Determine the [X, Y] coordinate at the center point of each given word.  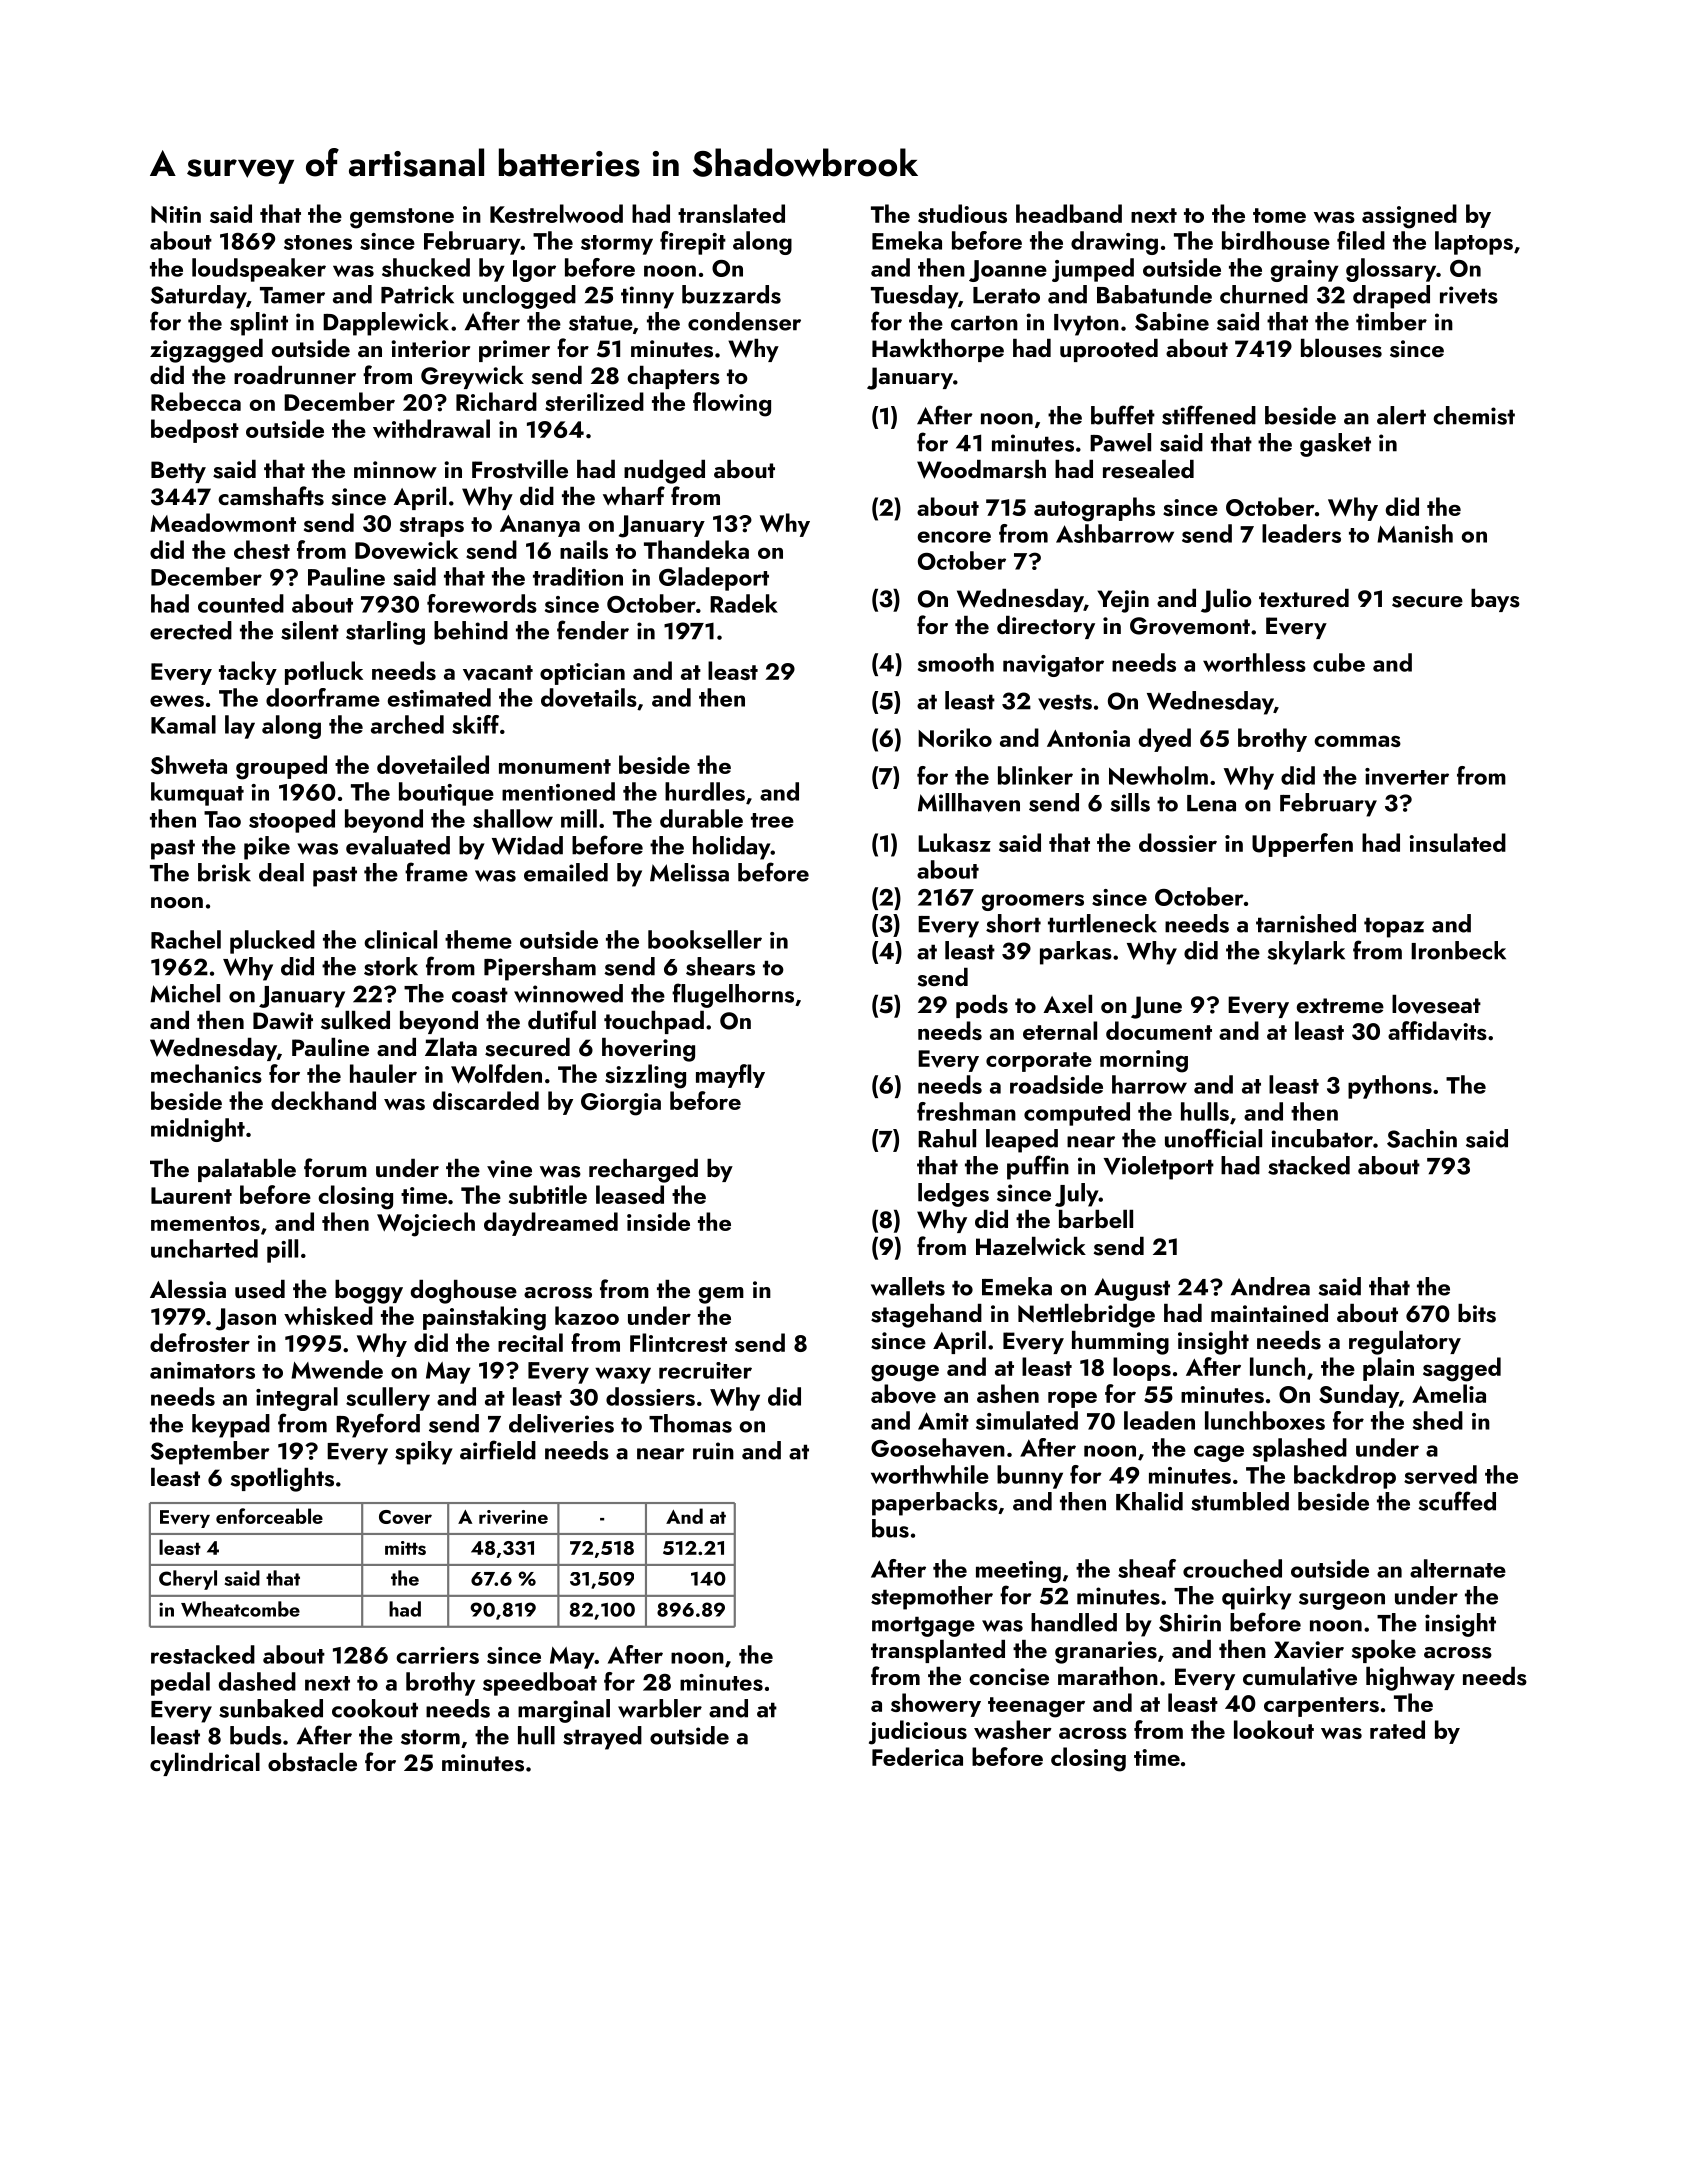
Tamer [292, 295]
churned [1264, 294]
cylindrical [205, 1764]
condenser [744, 321]
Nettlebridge [1086, 1316]
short [1013, 923]
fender [593, 630]
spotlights [282, 1480]
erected [191, 630]
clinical [400, 939]
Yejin [1123, 601]
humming [1120, 1343]
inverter [1407, 776]
